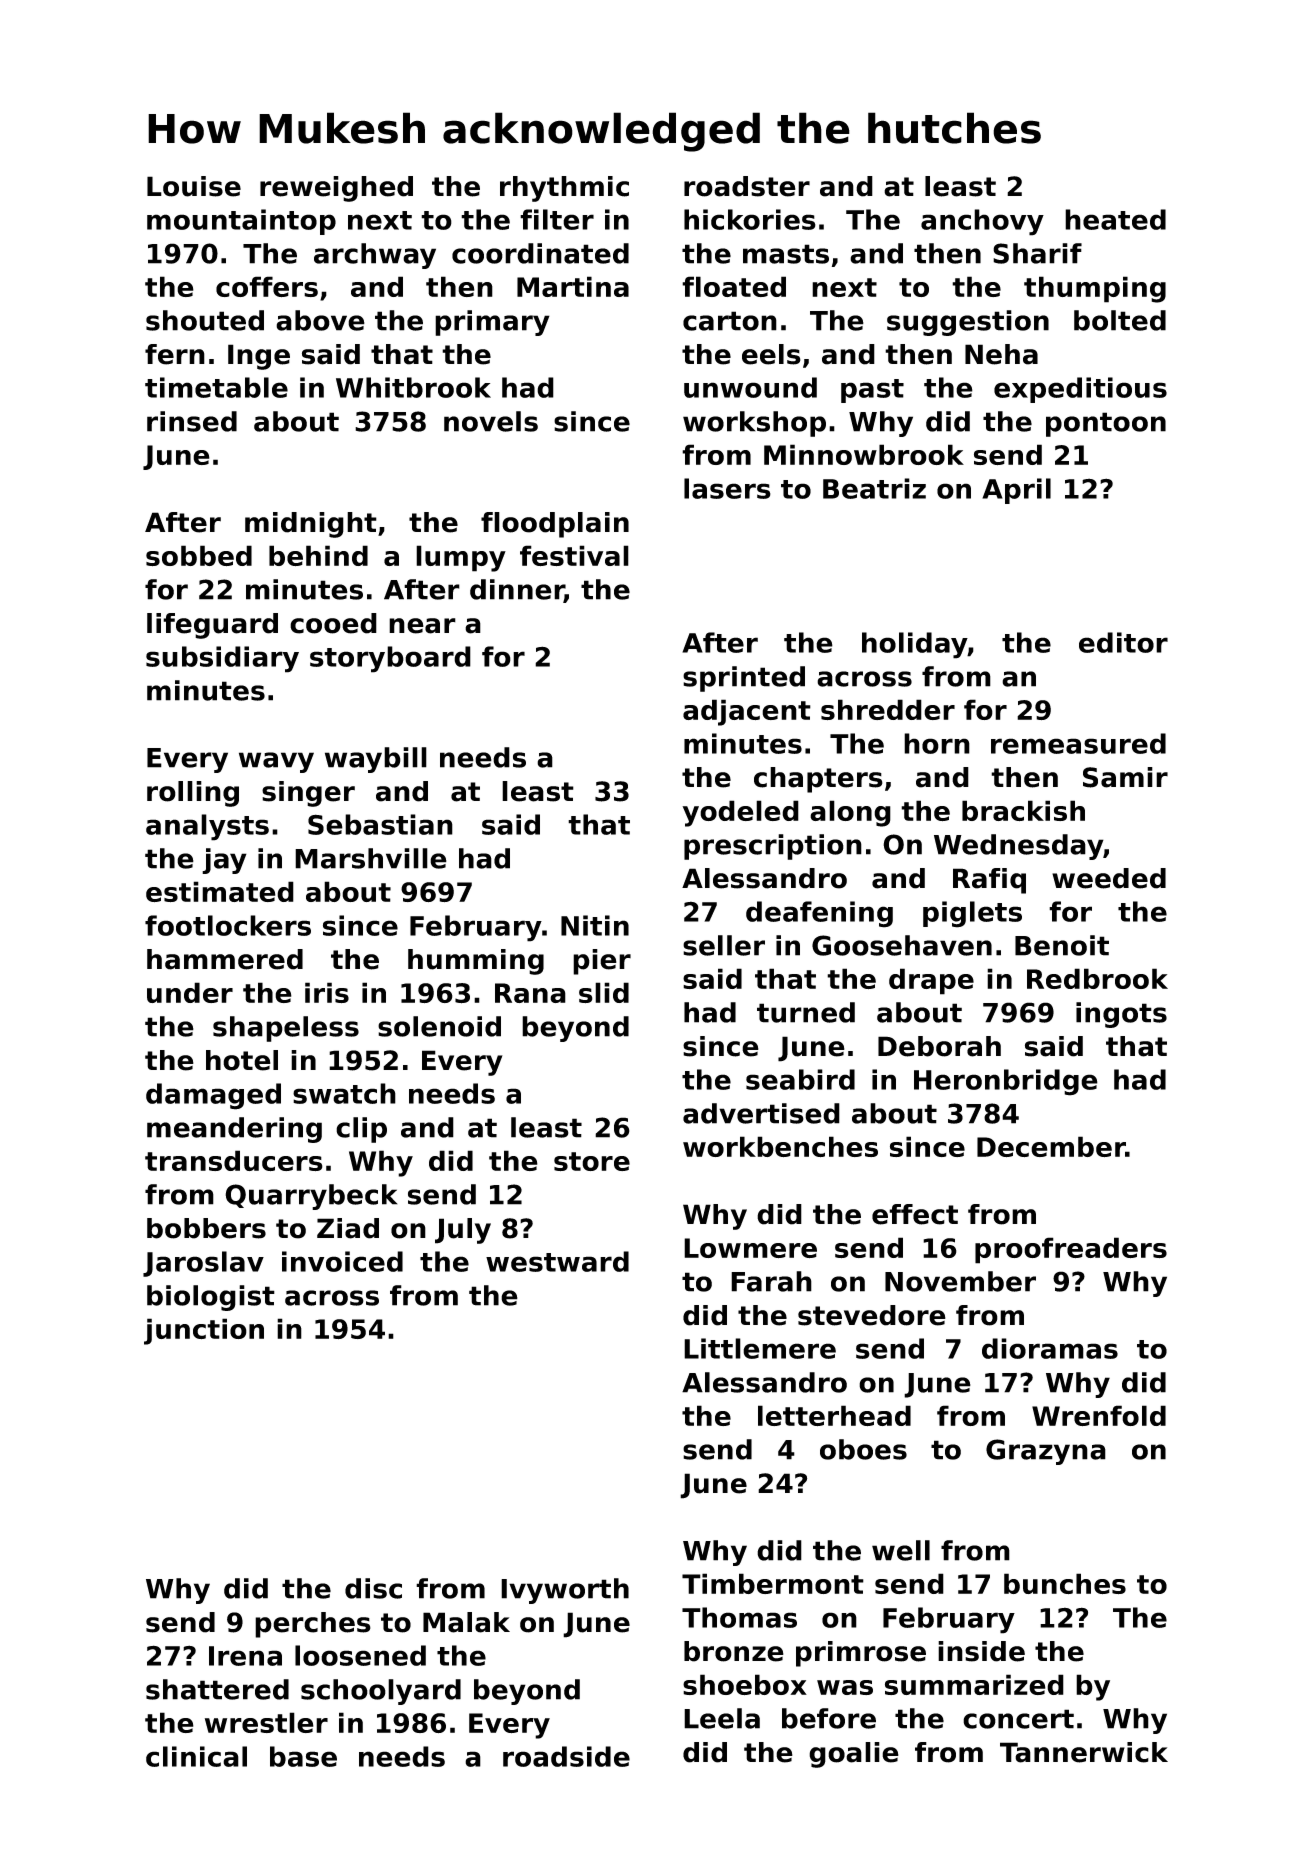 The image size is (1313, 1857). What do you see at coordinates (213, 1096) in the screenshot?
I see `damaged` at bounding box center [213, 1096].
